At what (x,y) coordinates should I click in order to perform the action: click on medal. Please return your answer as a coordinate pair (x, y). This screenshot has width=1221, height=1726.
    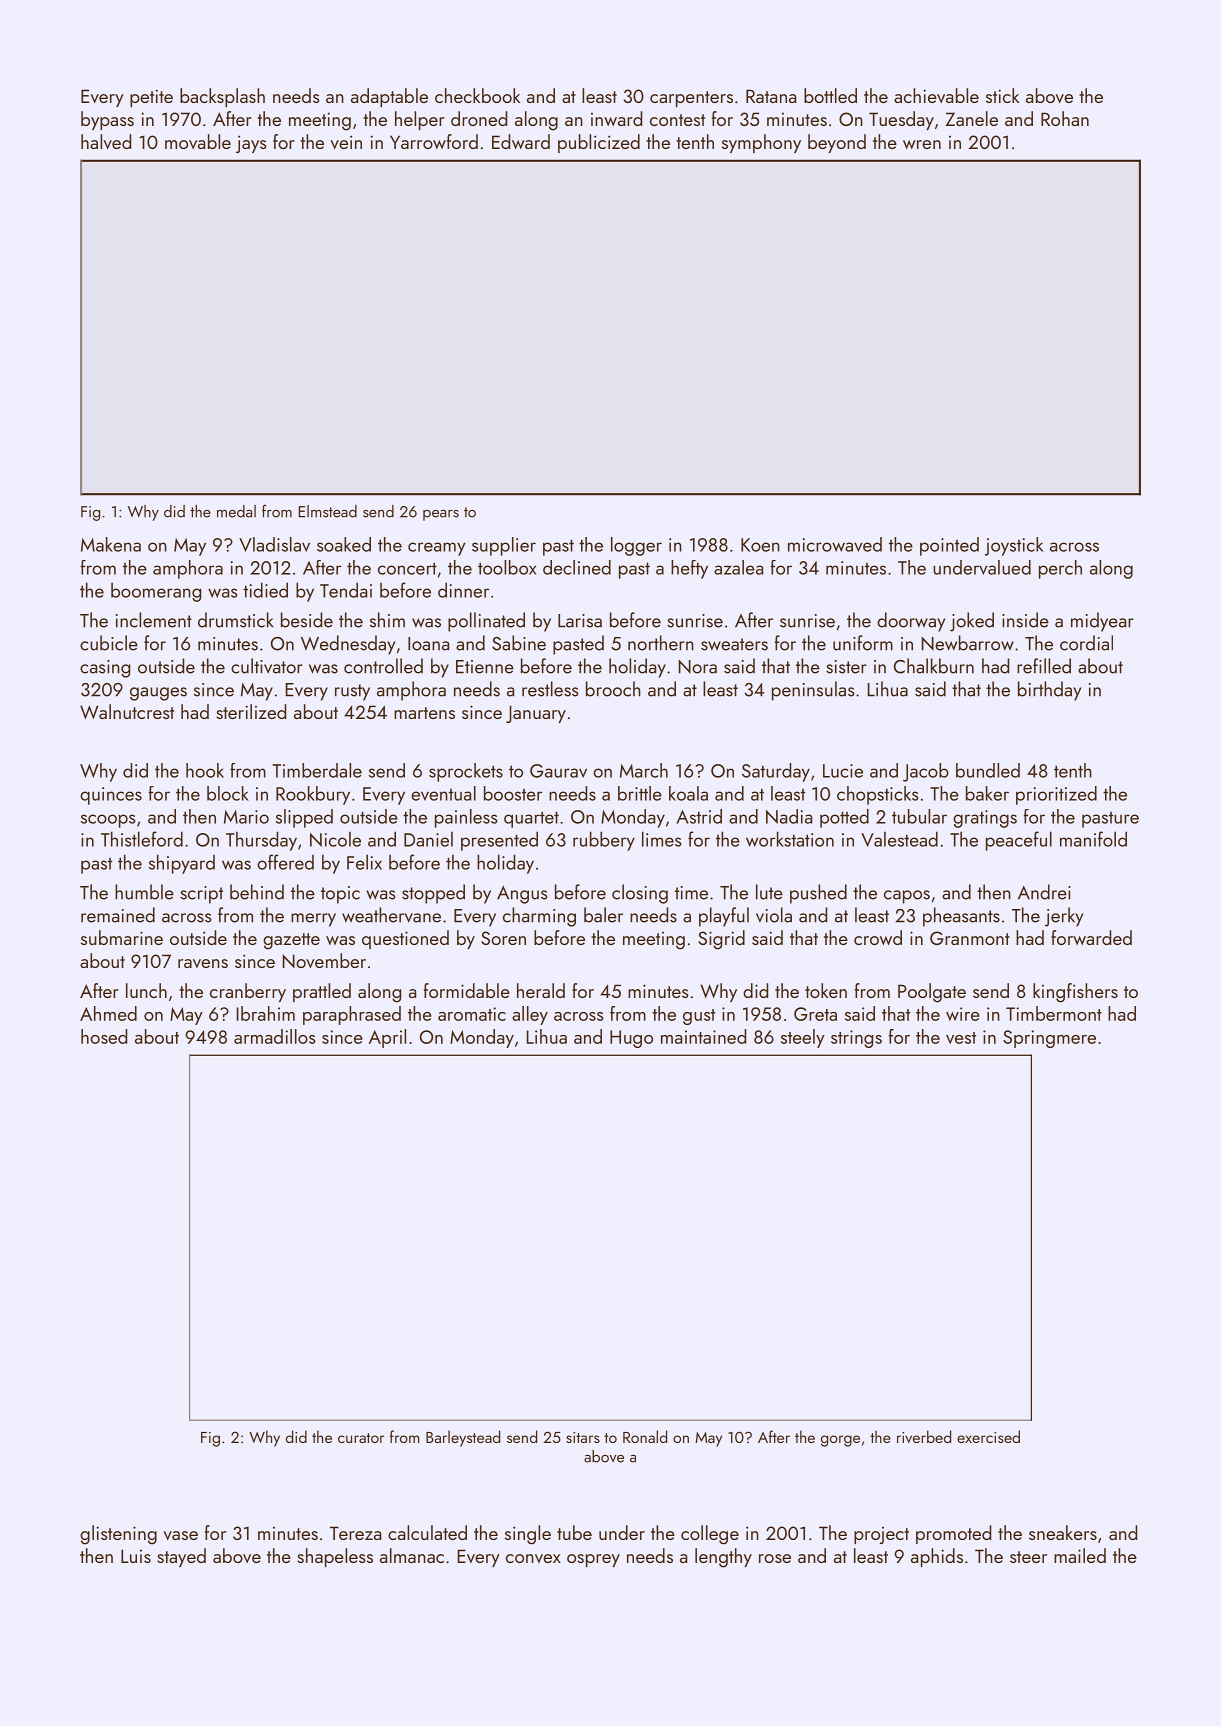
    Looking at the image, I should click on (236, 511).
